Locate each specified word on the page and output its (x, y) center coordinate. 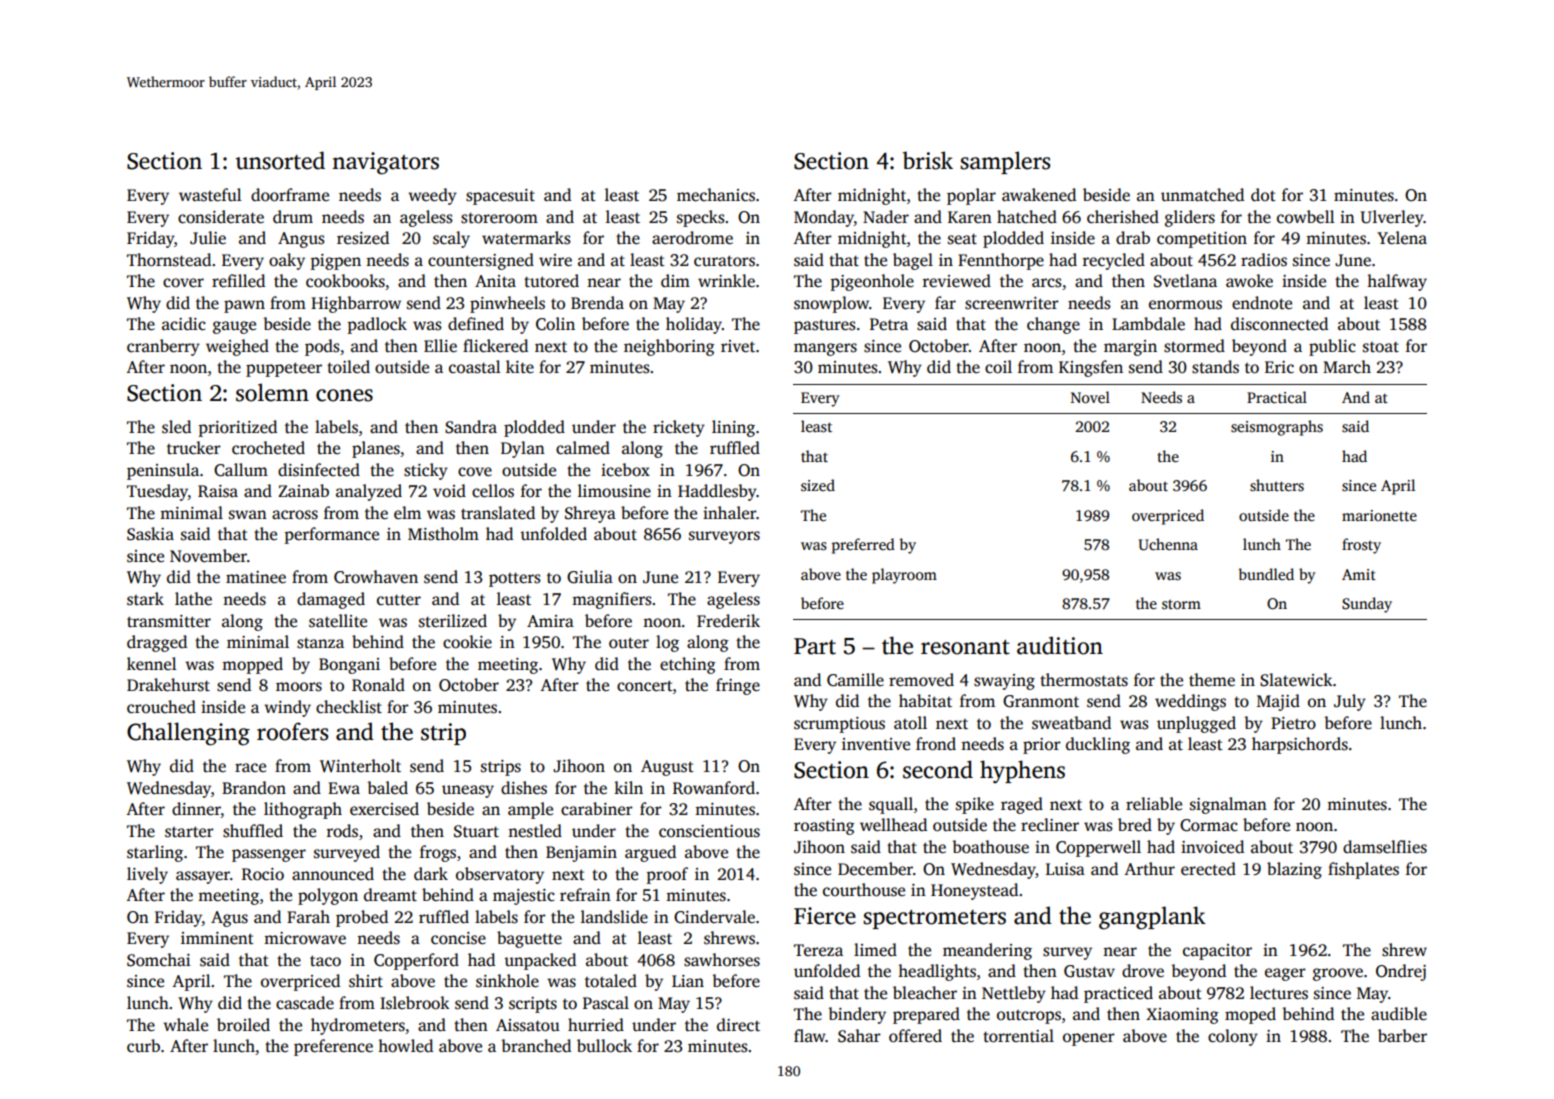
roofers (292, 731)
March (1347, 366)
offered (915, 1036)
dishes (524, 788)
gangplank (1152, 918)
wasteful (210, 195)
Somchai (159, 960)
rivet (738, 346)
